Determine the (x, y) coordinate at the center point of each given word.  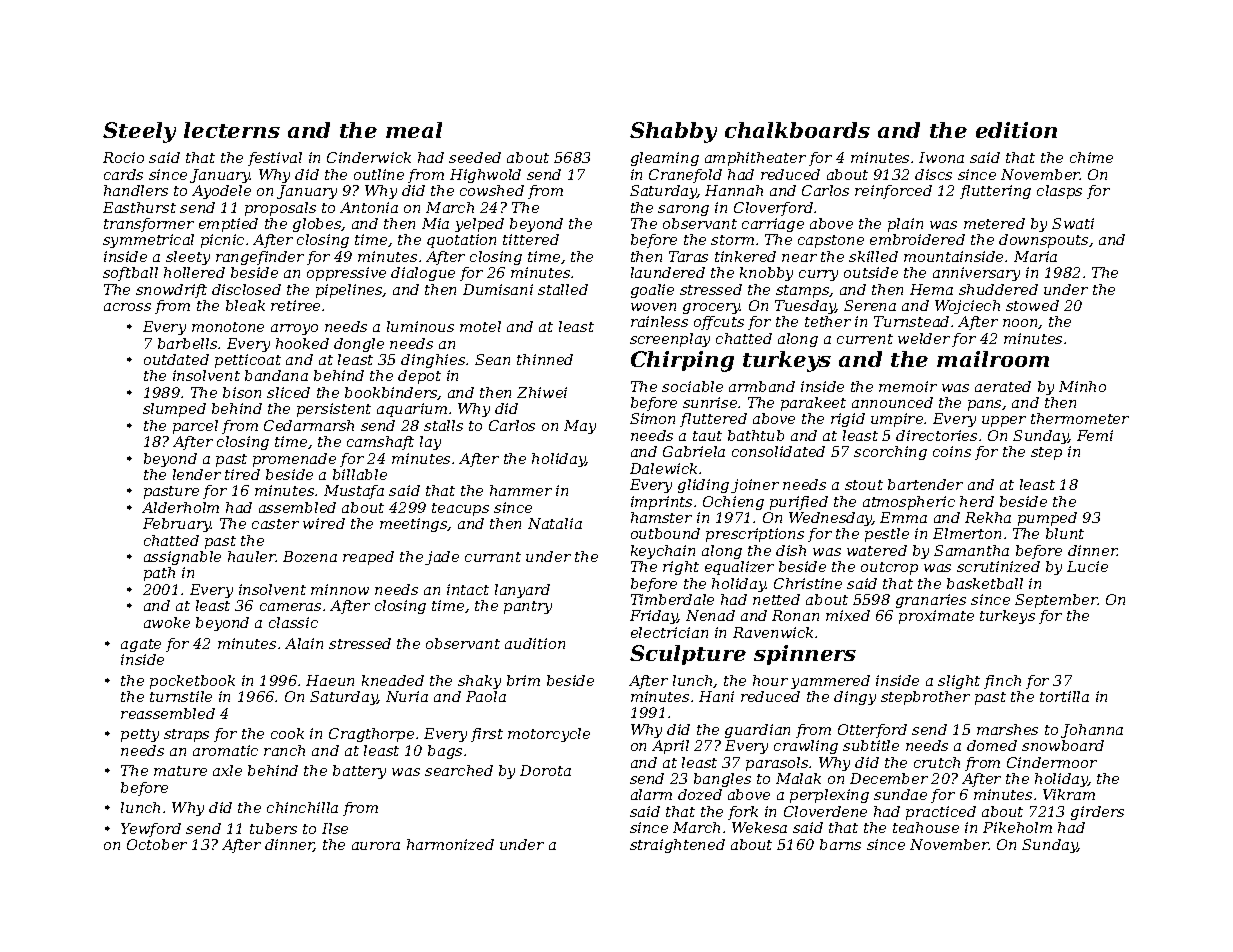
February (177, 525)
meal (414, 130)
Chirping (682, 361)
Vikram (1069, 794)
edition (1016, 130)
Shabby (673, 132)
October (157, 844)
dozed (700, 794)
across (127, 307)
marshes (1007, 729)
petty (140, 735)
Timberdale (672, 599)
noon (1021, 324)
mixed (848, 615)
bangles (722, 780)
